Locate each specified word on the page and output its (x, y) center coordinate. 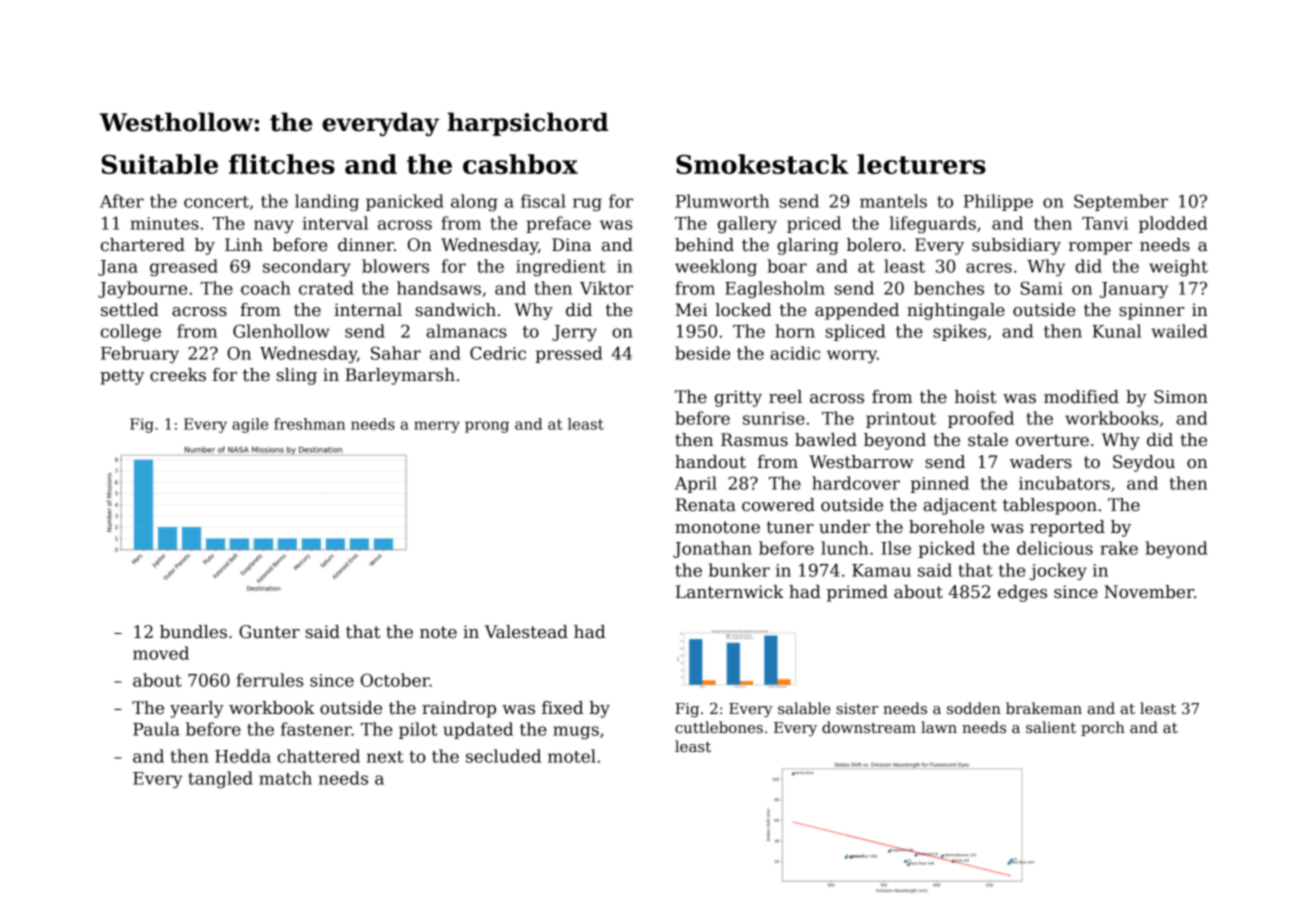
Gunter (269, 632)
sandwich (456, 310)
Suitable (159, 164)
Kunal (1116, 331)
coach (266, 288)
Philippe (998, 202)
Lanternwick (730, 592)
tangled (220, 779)
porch (1103, 728)
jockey (1058, 571)
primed (857, 593)
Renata (706, 505)
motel (572, 756)
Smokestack (762, 164)
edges (1022, 593)
